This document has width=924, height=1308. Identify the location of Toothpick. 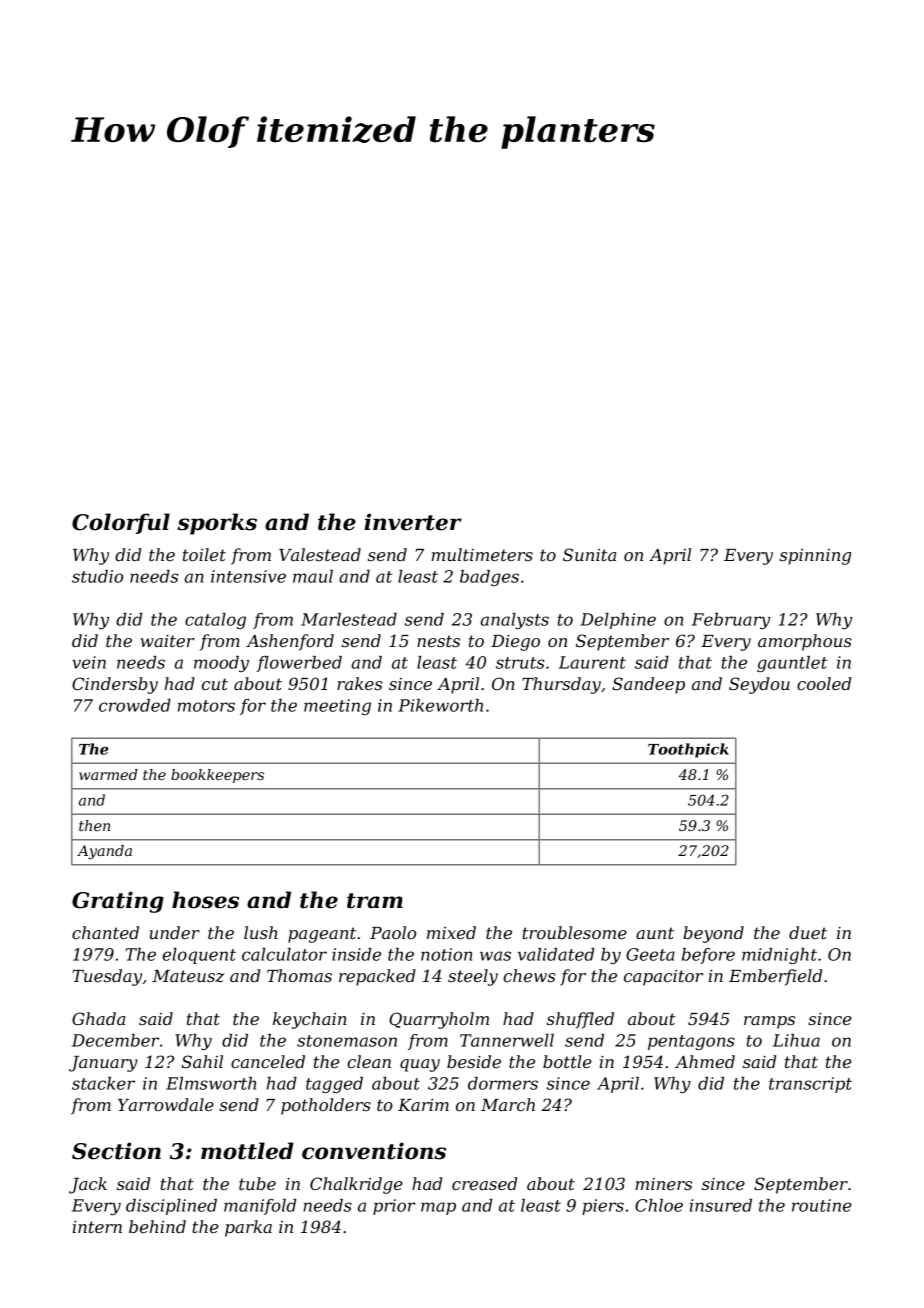
(688, 750).
